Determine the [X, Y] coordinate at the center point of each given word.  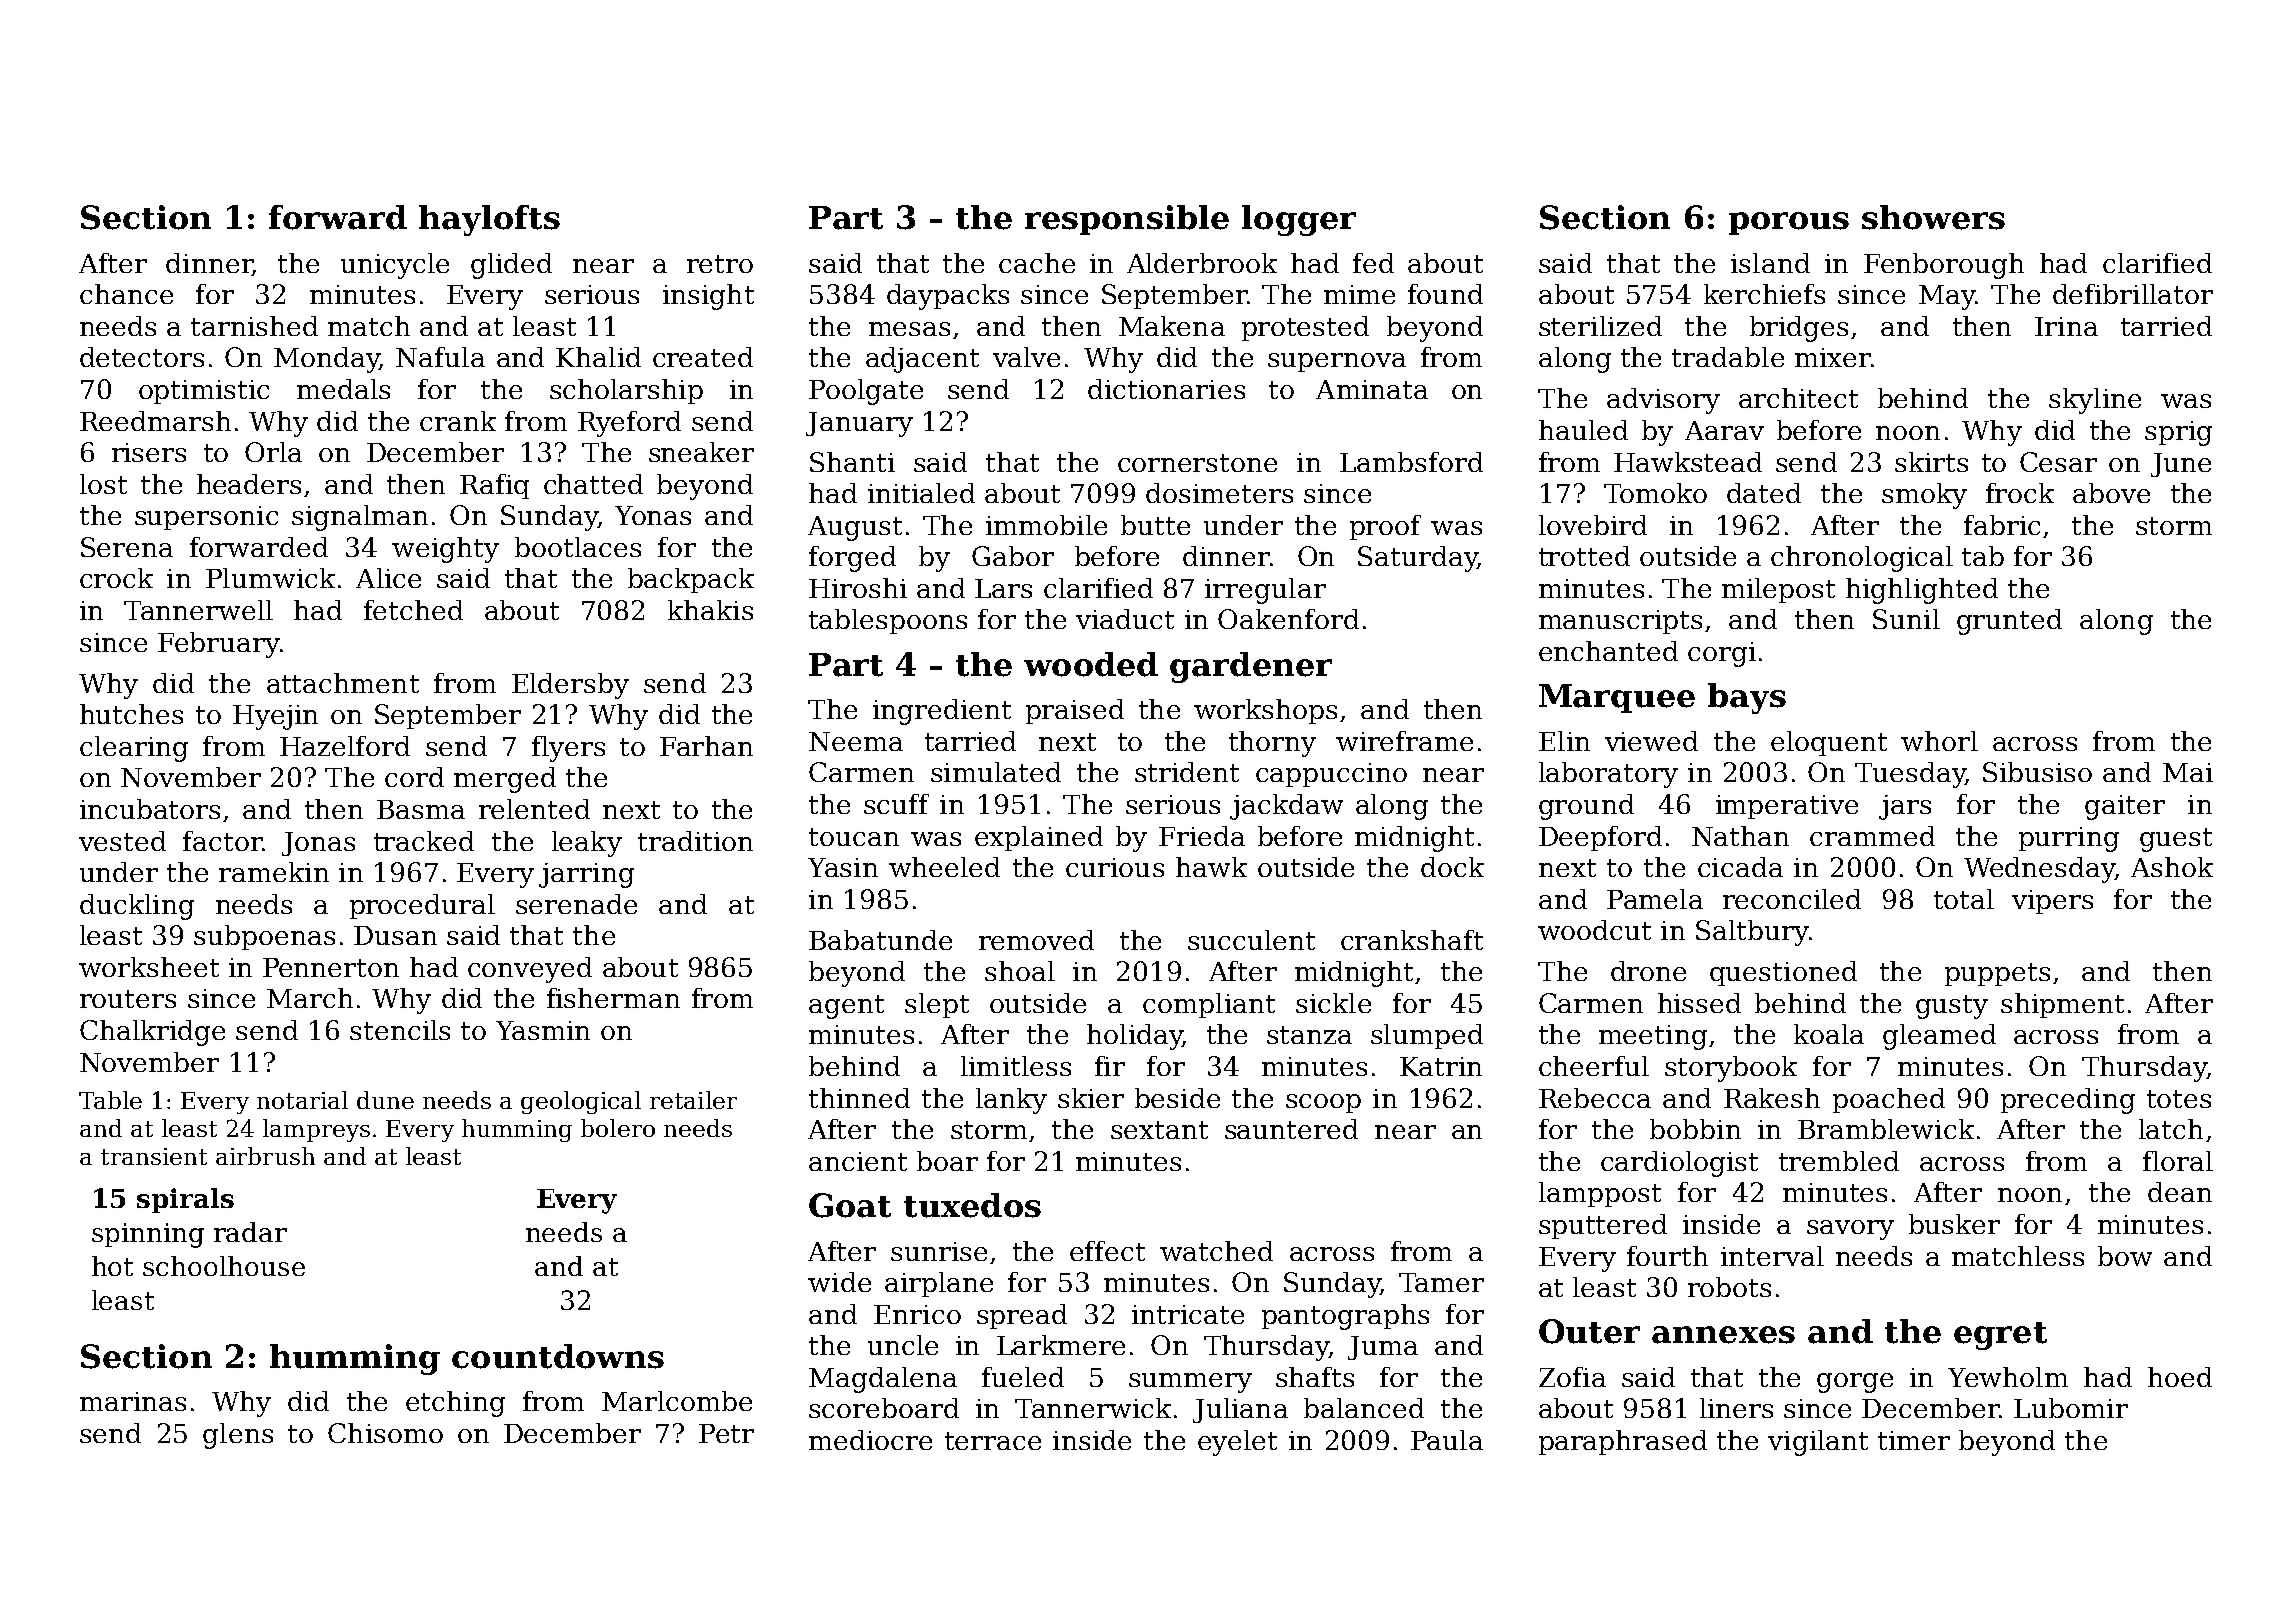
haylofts [489, 220]
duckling [137, 907]
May [1947, 297]
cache [1037, 263]
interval [1772, 1256]
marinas [133, 1401]
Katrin [1441, 1066]
